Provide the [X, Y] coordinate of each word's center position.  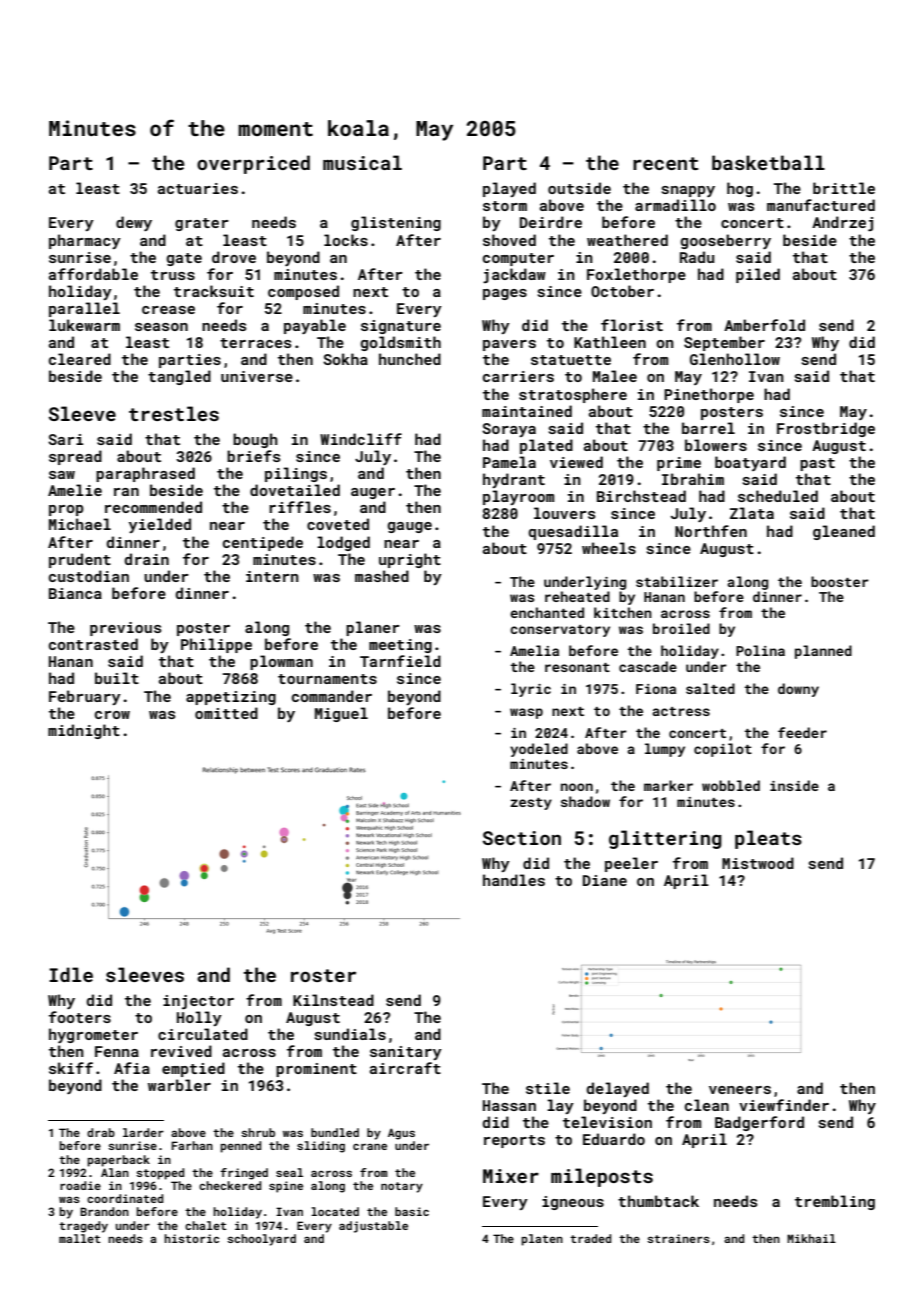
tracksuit [214, 291]
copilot [723, 750]
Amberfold [764, 325]
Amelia [534, 650]
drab [101, 1132]
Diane [605, 880]
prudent [80, 560]
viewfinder [784, 1105]
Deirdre [551, 222]
